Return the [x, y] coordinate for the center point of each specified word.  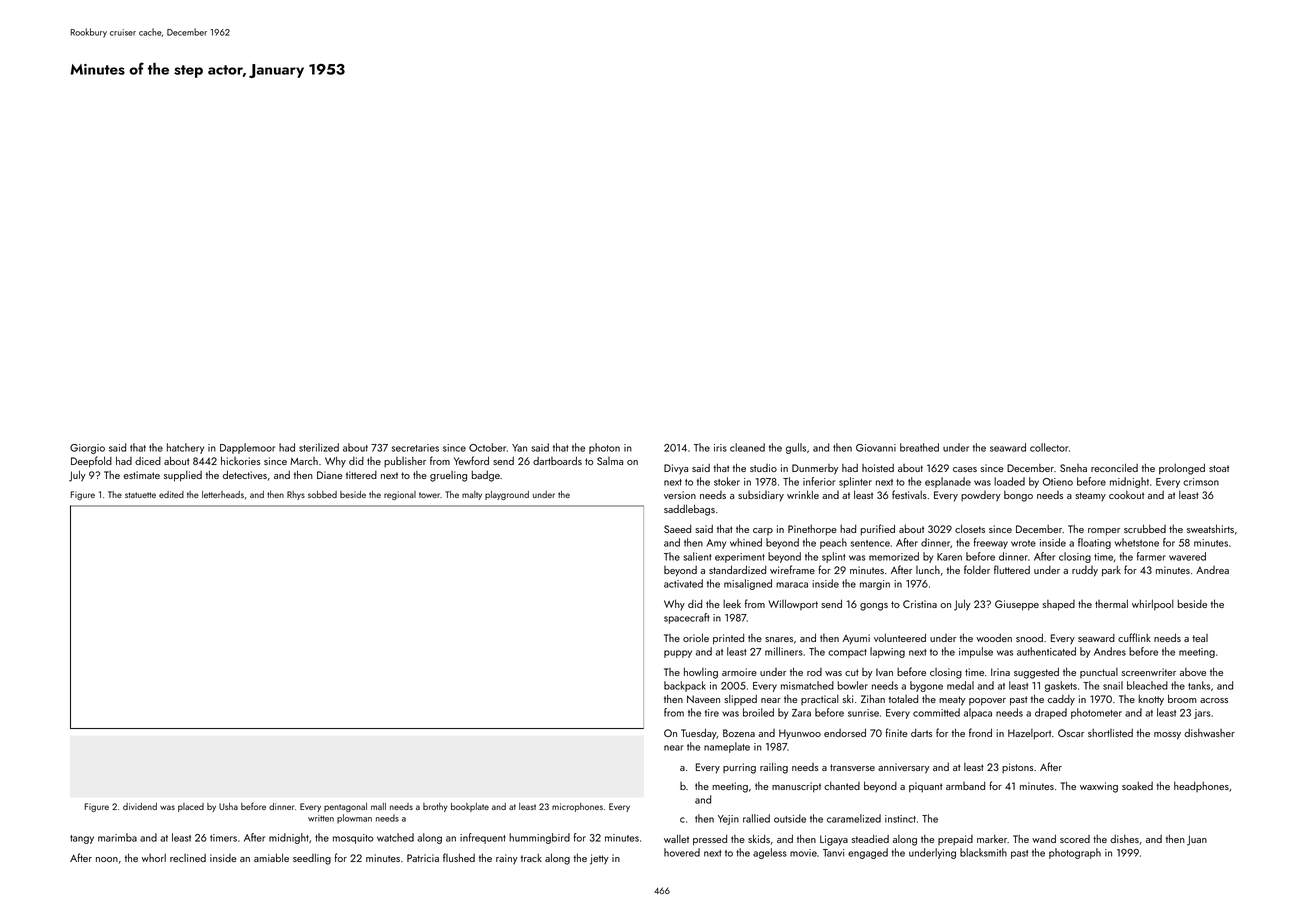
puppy [678, 654]
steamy [1090, 496]
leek [732, 603]
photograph [1075, 853]
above [1193, 672]
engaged [868, 853]
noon [107, 859]
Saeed [677, 528]
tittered [361, 475]
